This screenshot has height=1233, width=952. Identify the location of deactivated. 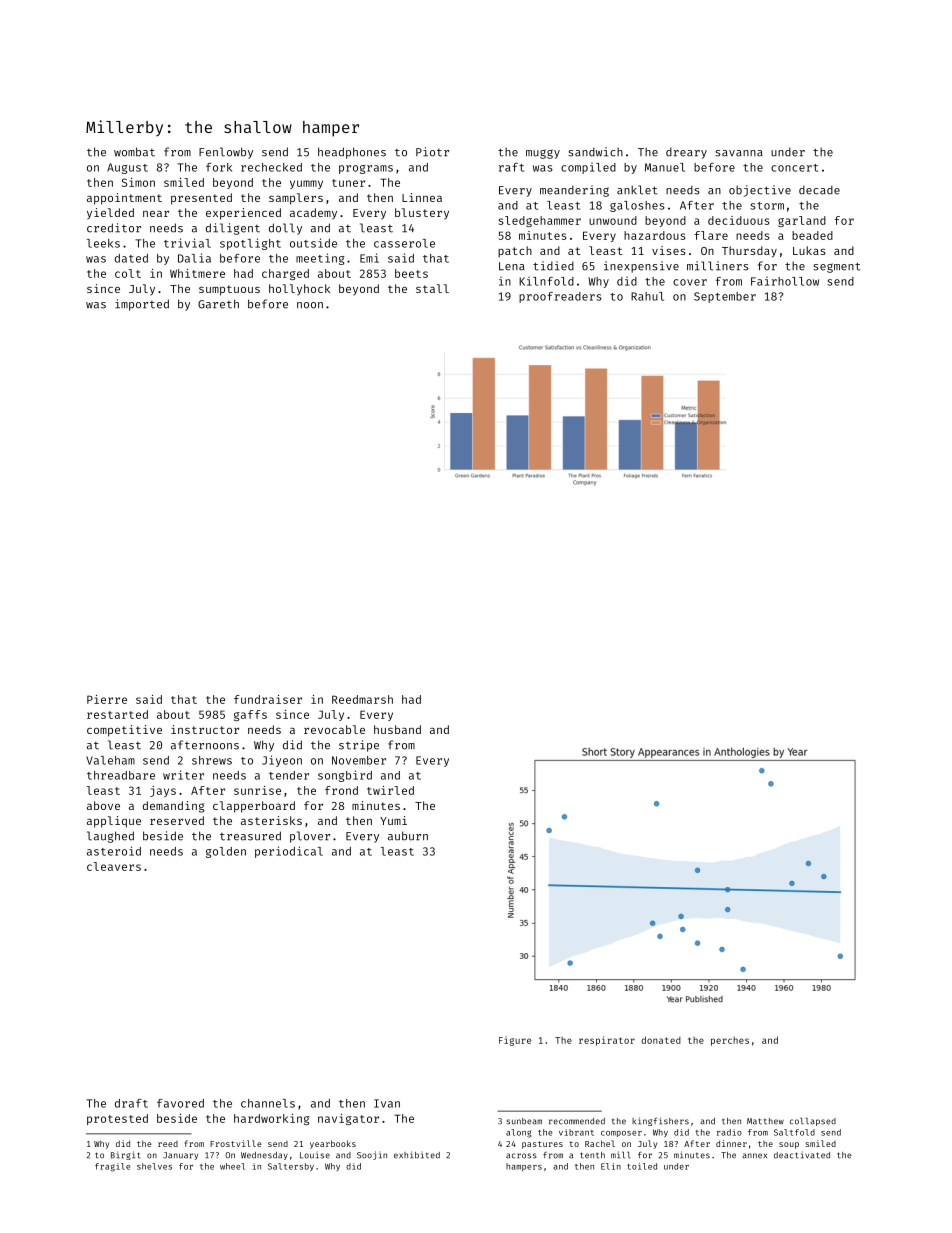
(802, 1155).
